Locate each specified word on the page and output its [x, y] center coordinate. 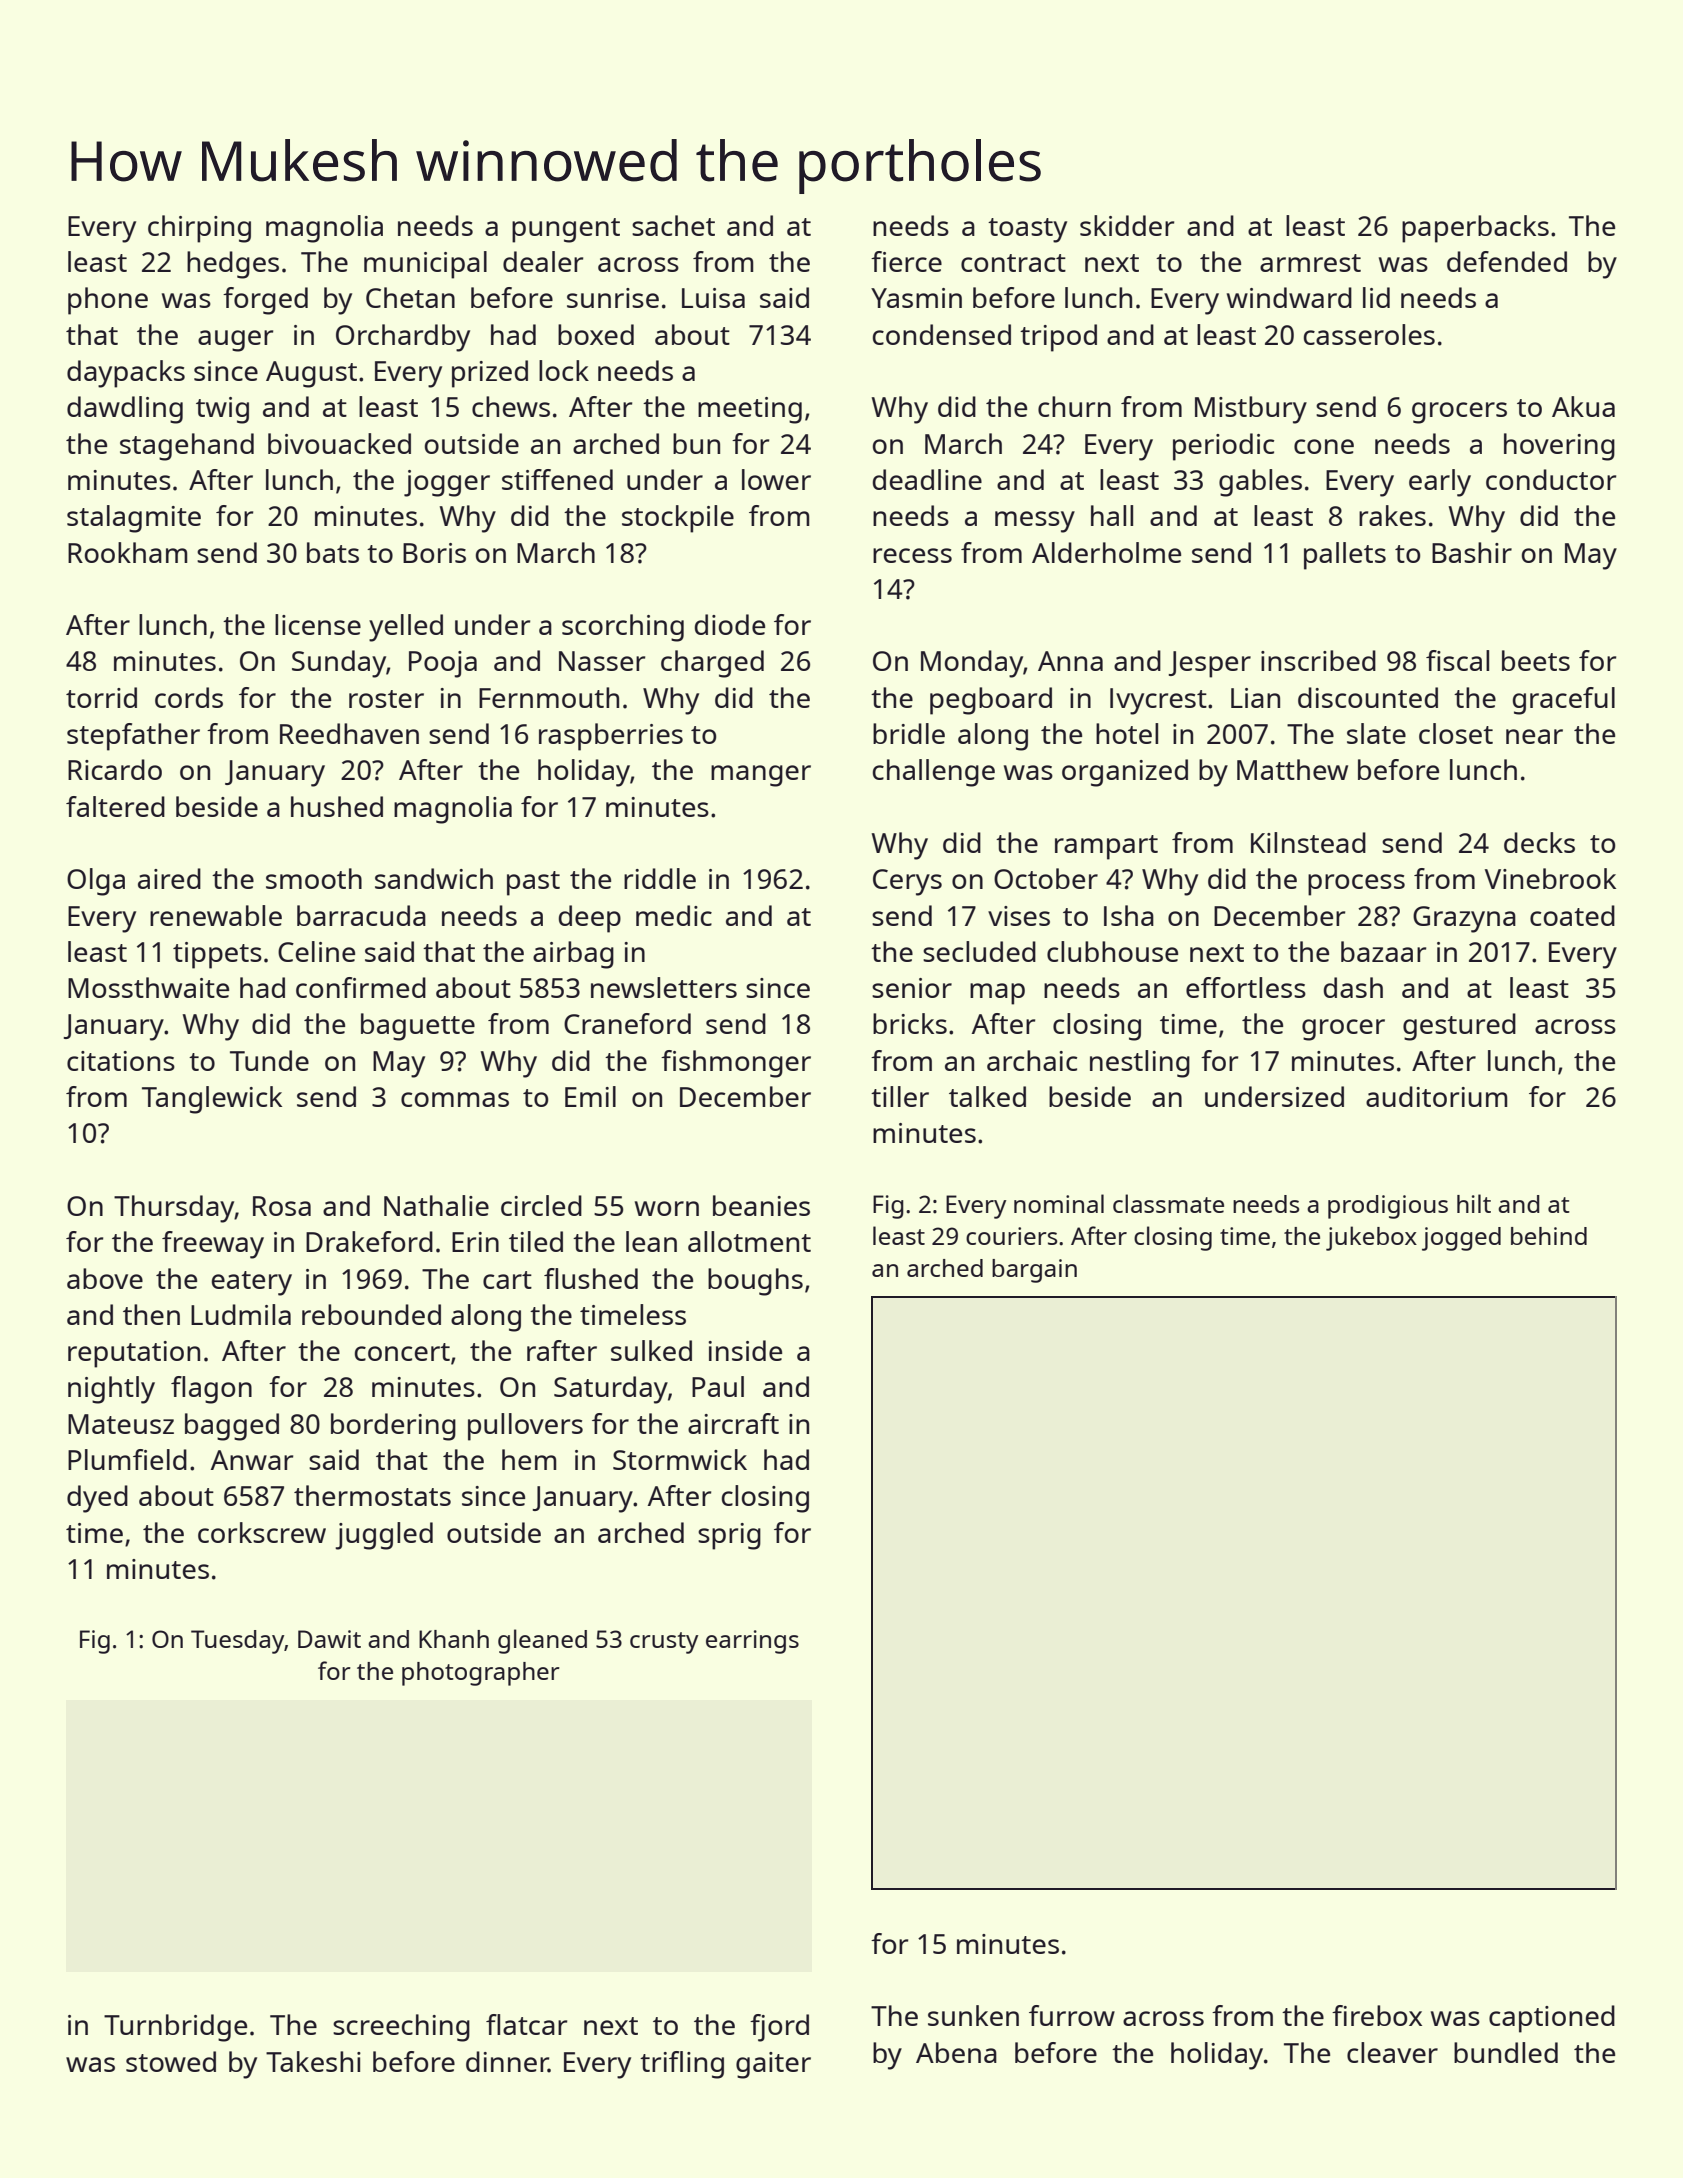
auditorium [1437, 1096]
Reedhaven [349, 733]
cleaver [1392, 2052]
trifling [682, 2065]
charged [712, 664]
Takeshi [313, 2061]
